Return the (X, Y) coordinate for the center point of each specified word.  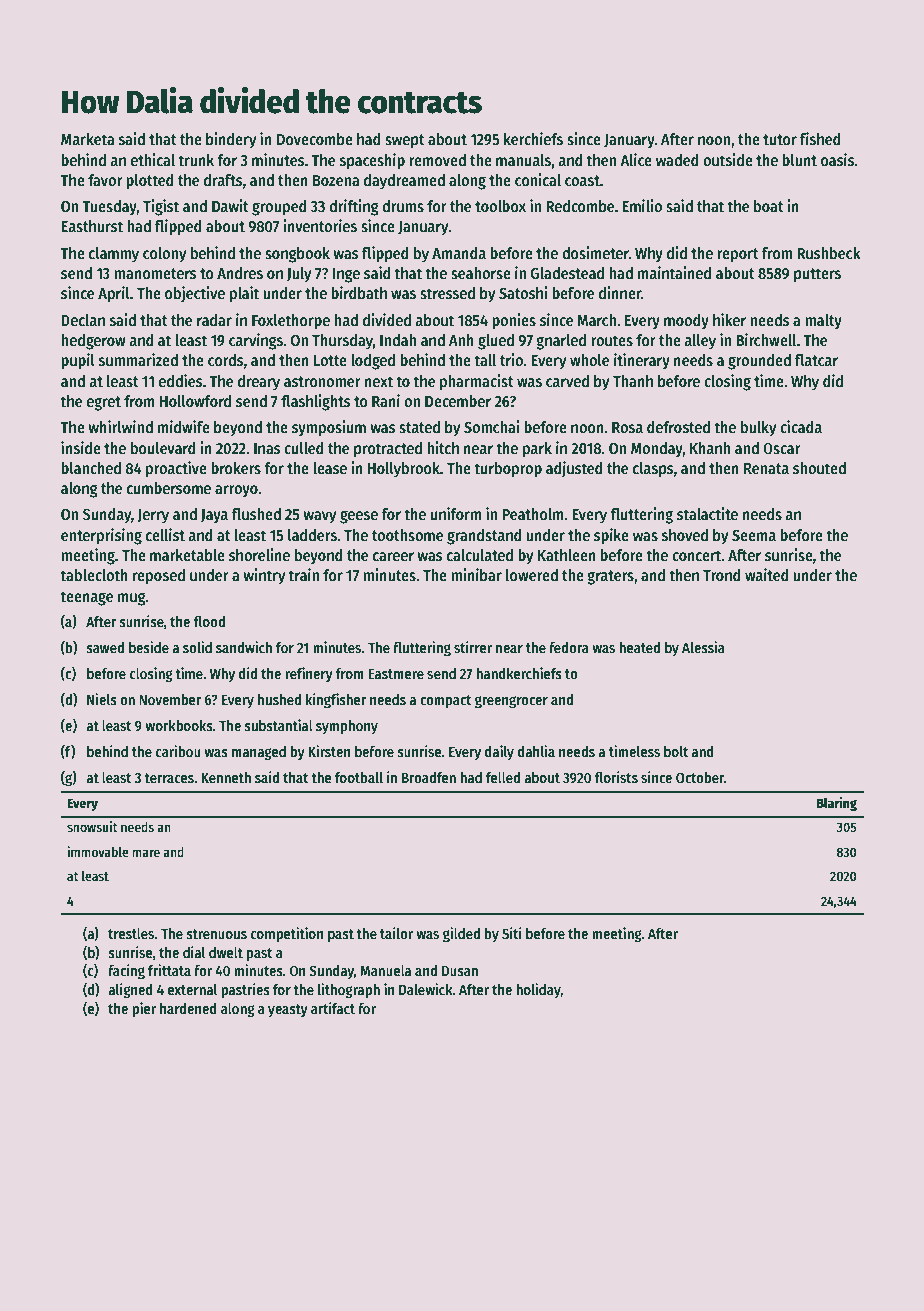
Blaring (837, 804)
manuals (523, 160)
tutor (780, 139)
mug (132, 599)
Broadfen (429, 777)
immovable (98, 851)
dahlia (536, 751)
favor (105, 180)
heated (639, 647)
